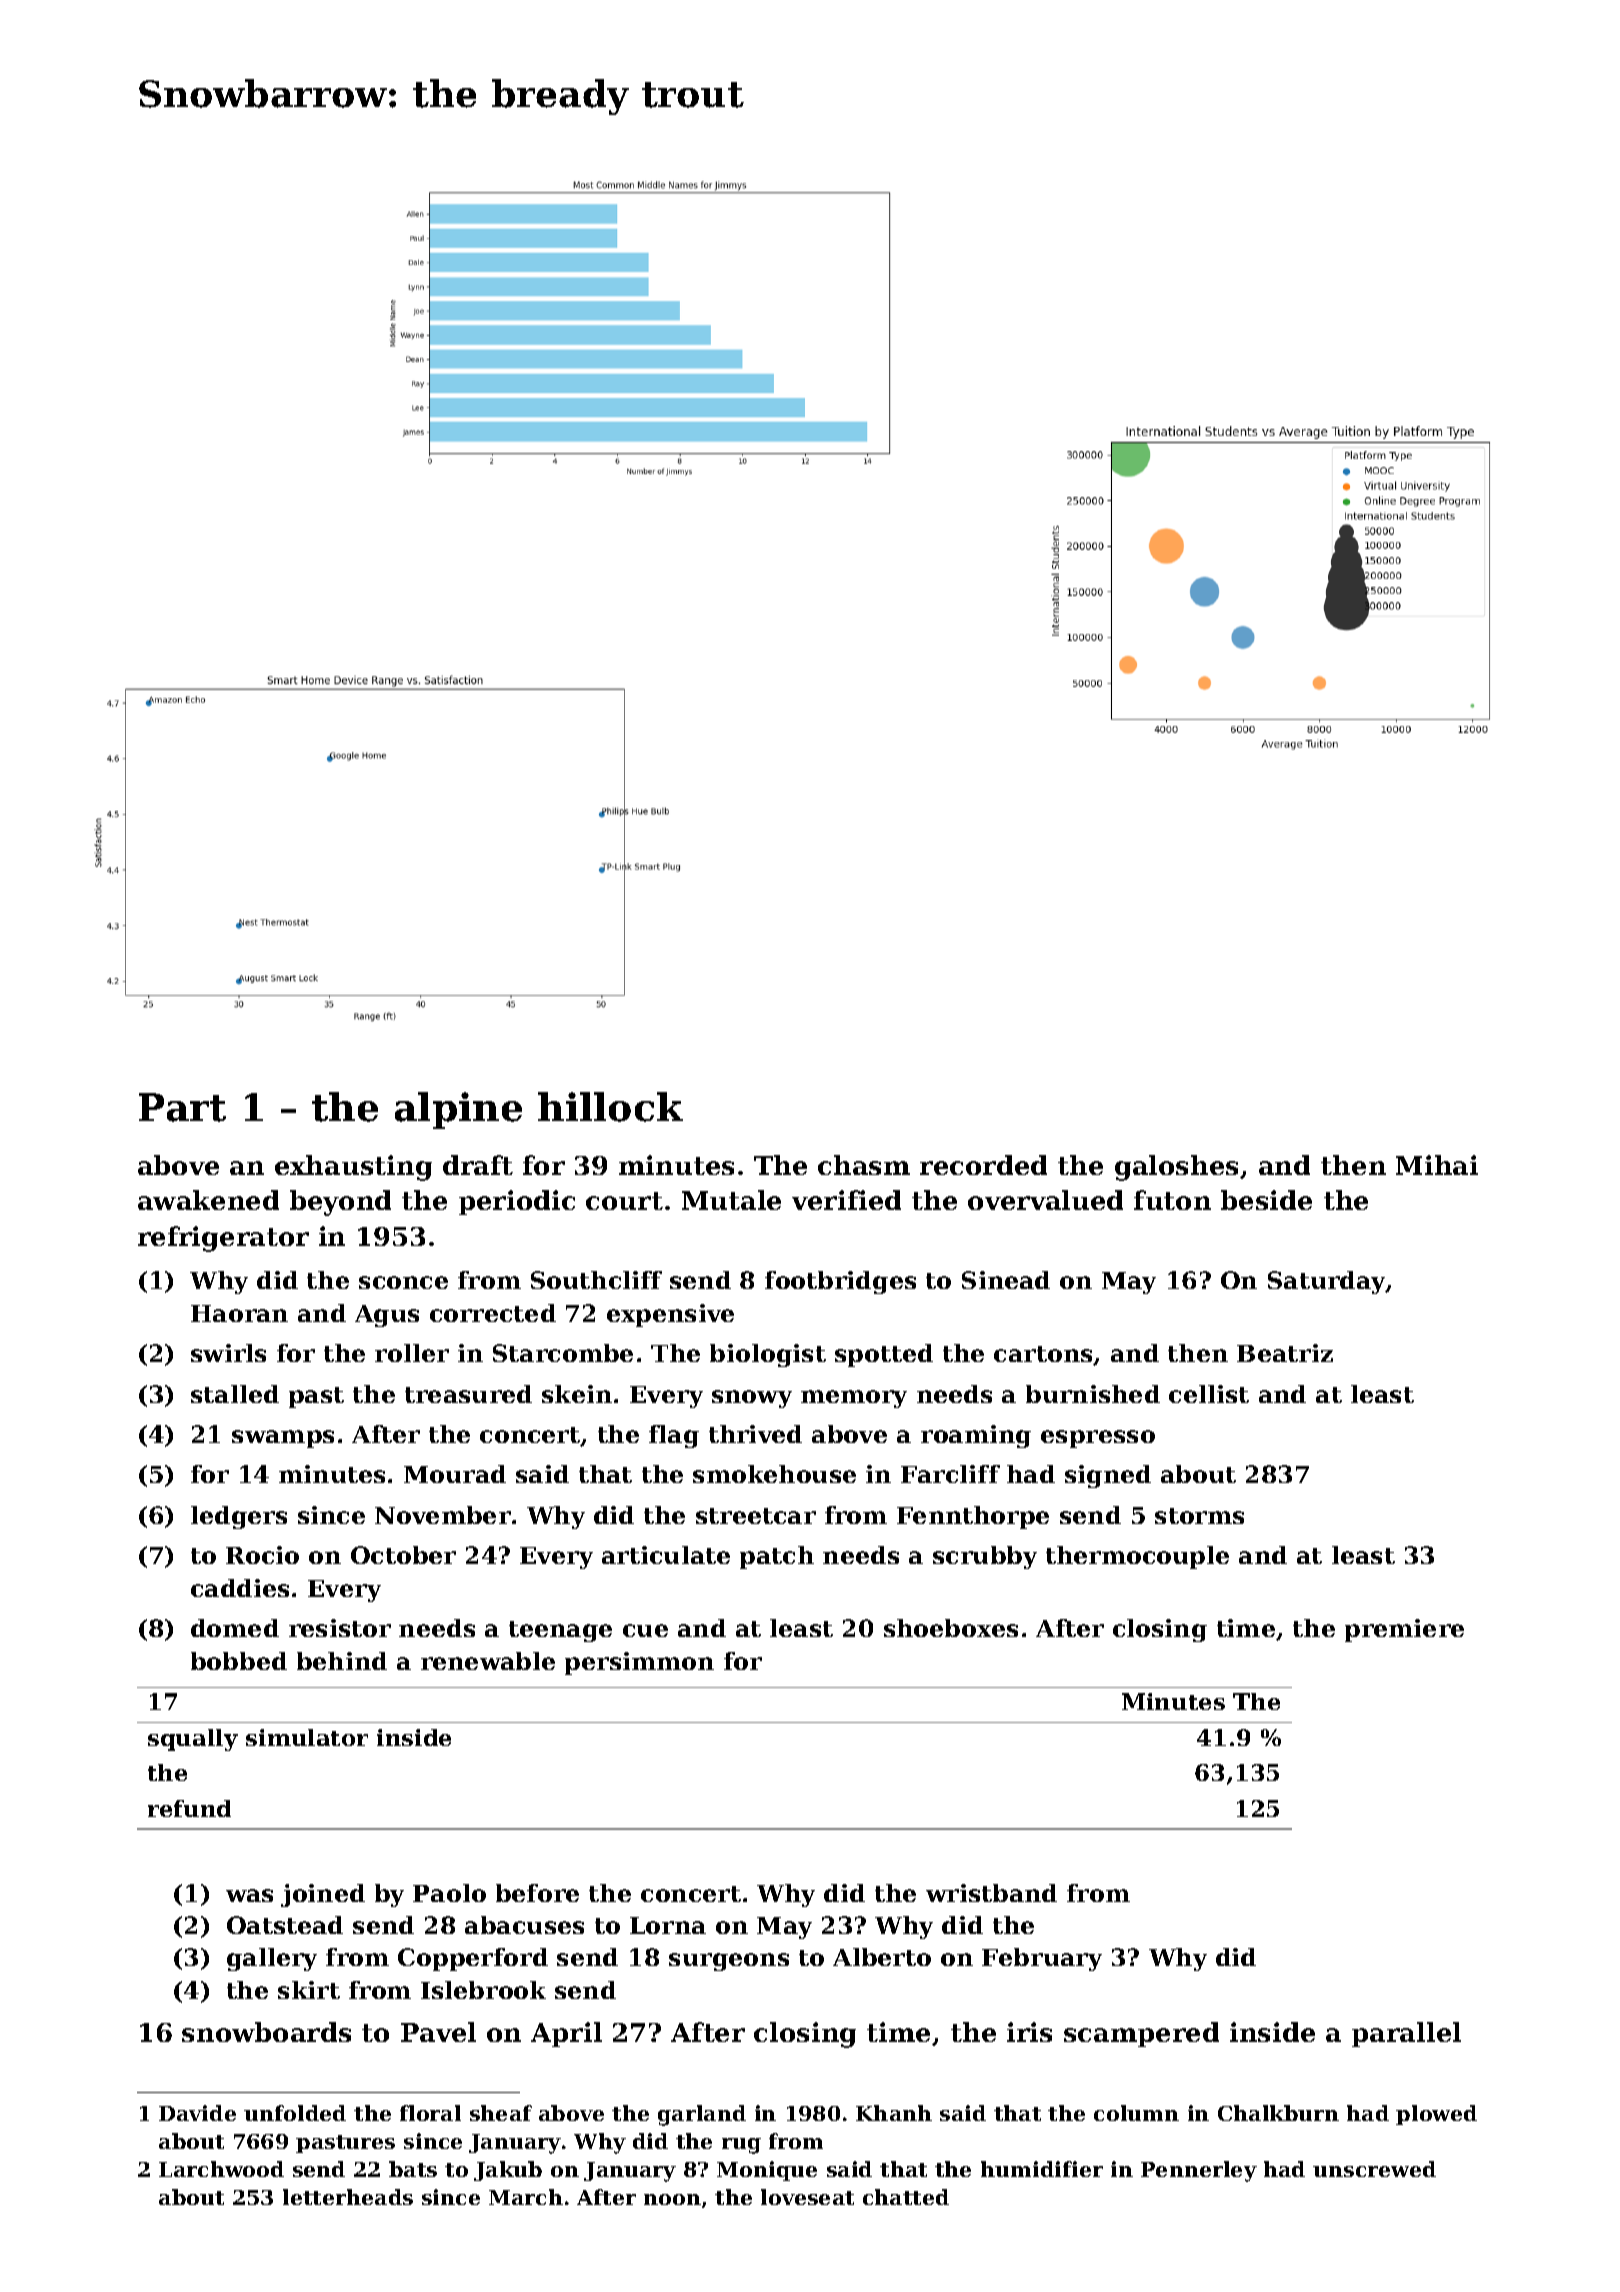 The image size is (1620, 2292). What do you see at coordinates (951, 1628) in the image?
I see `shoeboxes` at bounding box center [951, 1628].
